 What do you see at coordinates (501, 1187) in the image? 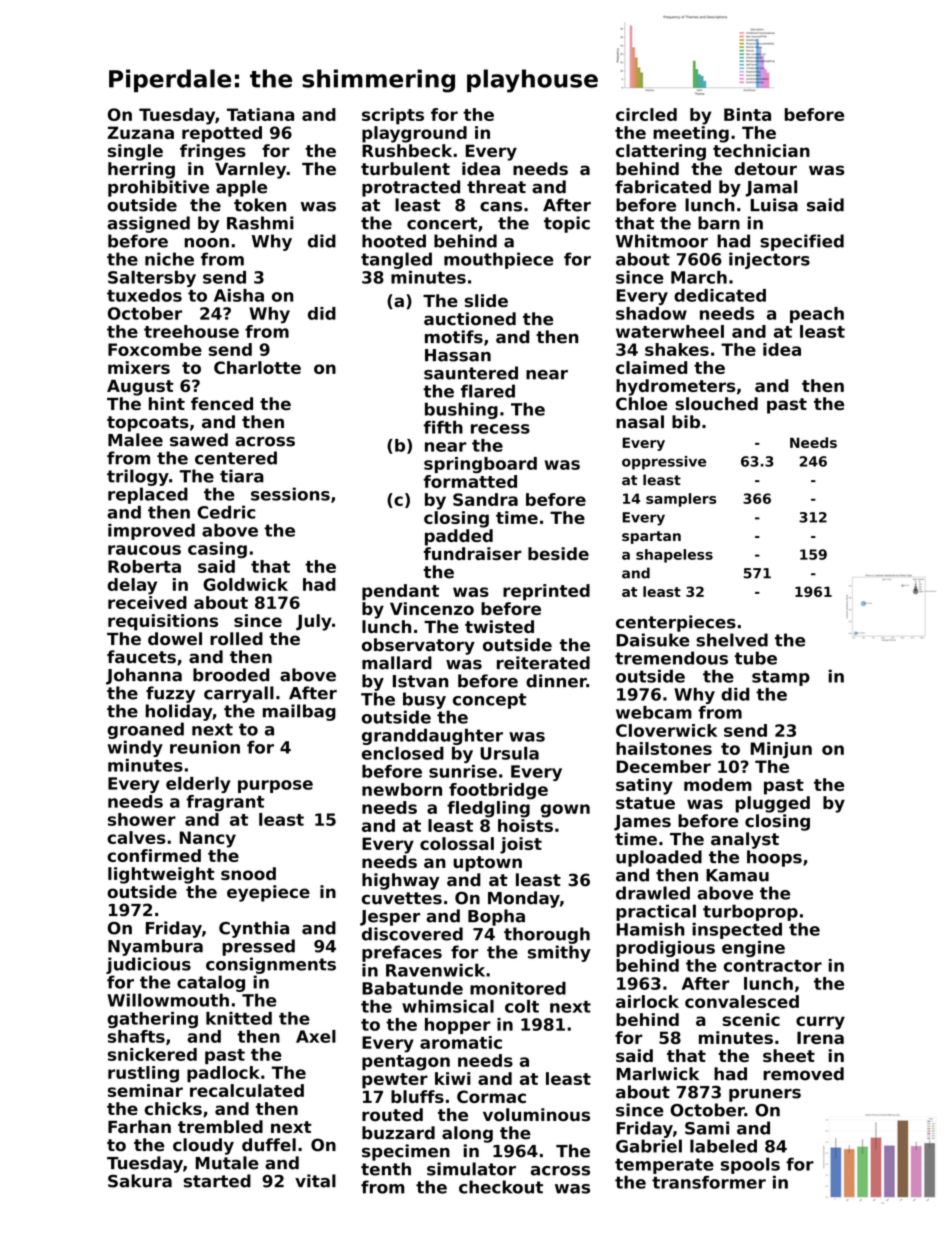
I see `checkout` at bounding box center [501, 1187].
